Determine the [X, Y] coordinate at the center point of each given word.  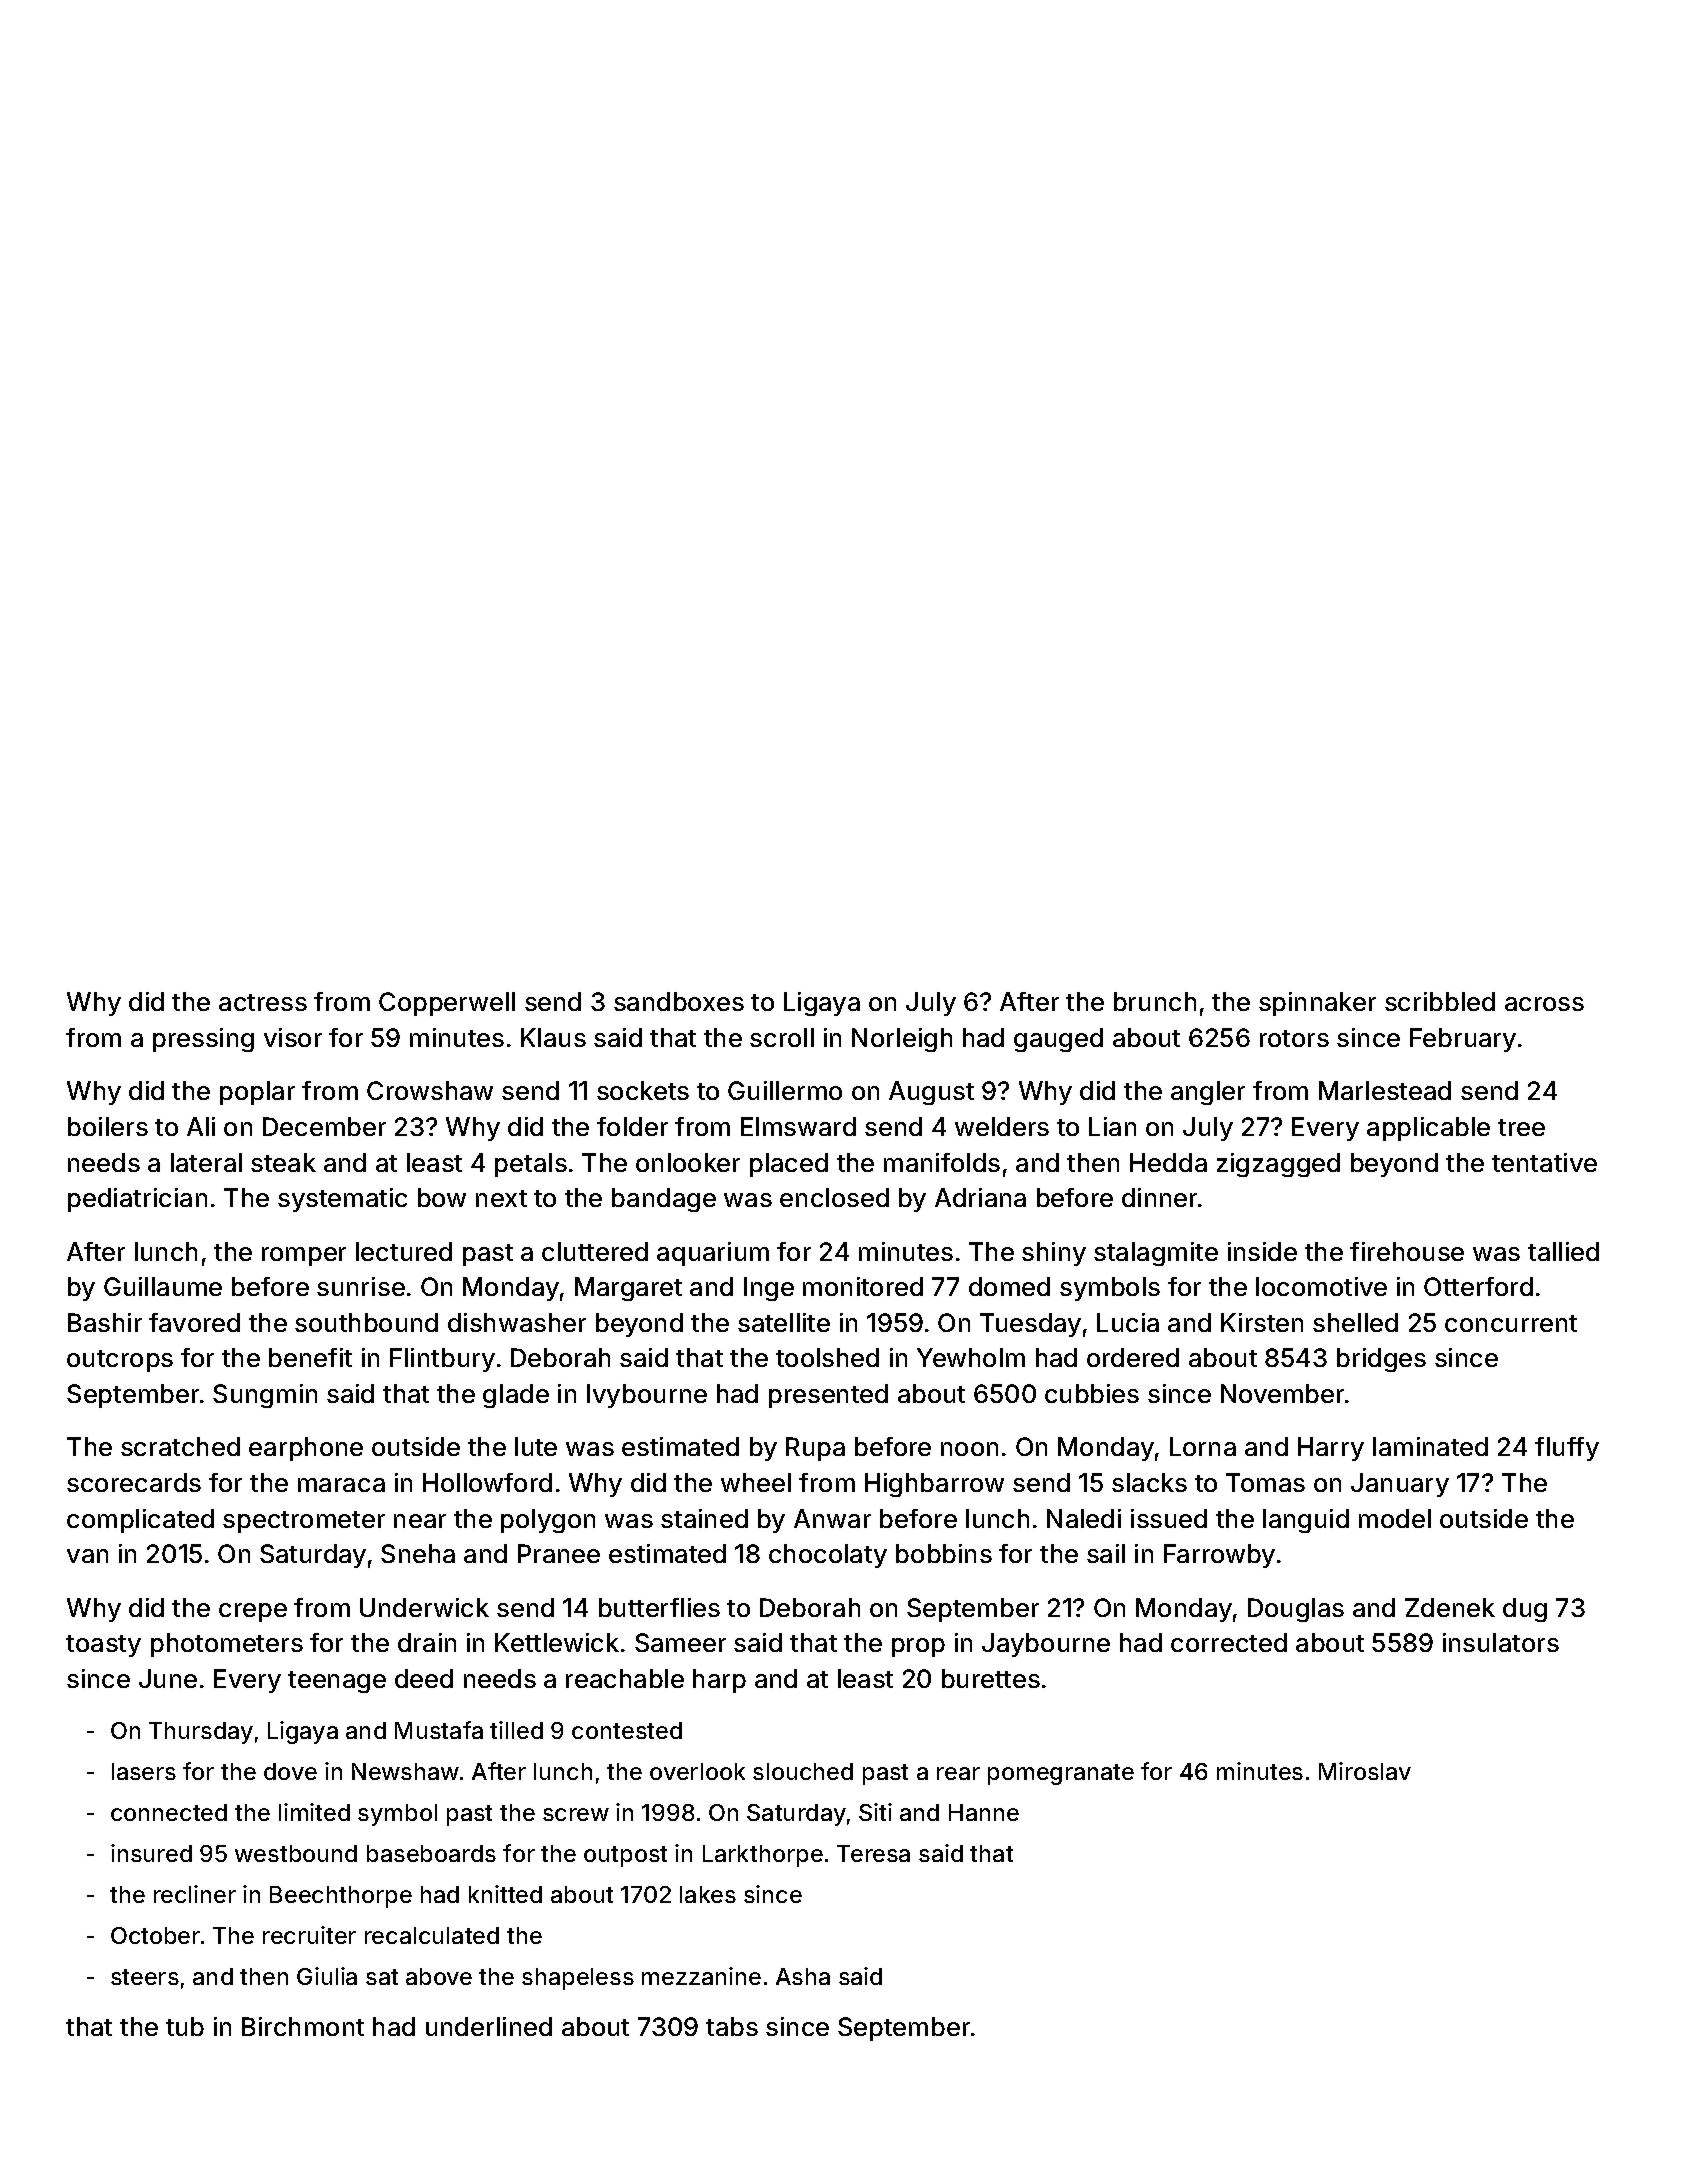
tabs [732, 2026]
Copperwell [447, 1004]
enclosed [834, 1197]
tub [185, 2026]
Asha [803, 1976]
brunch [1155, 1001]
